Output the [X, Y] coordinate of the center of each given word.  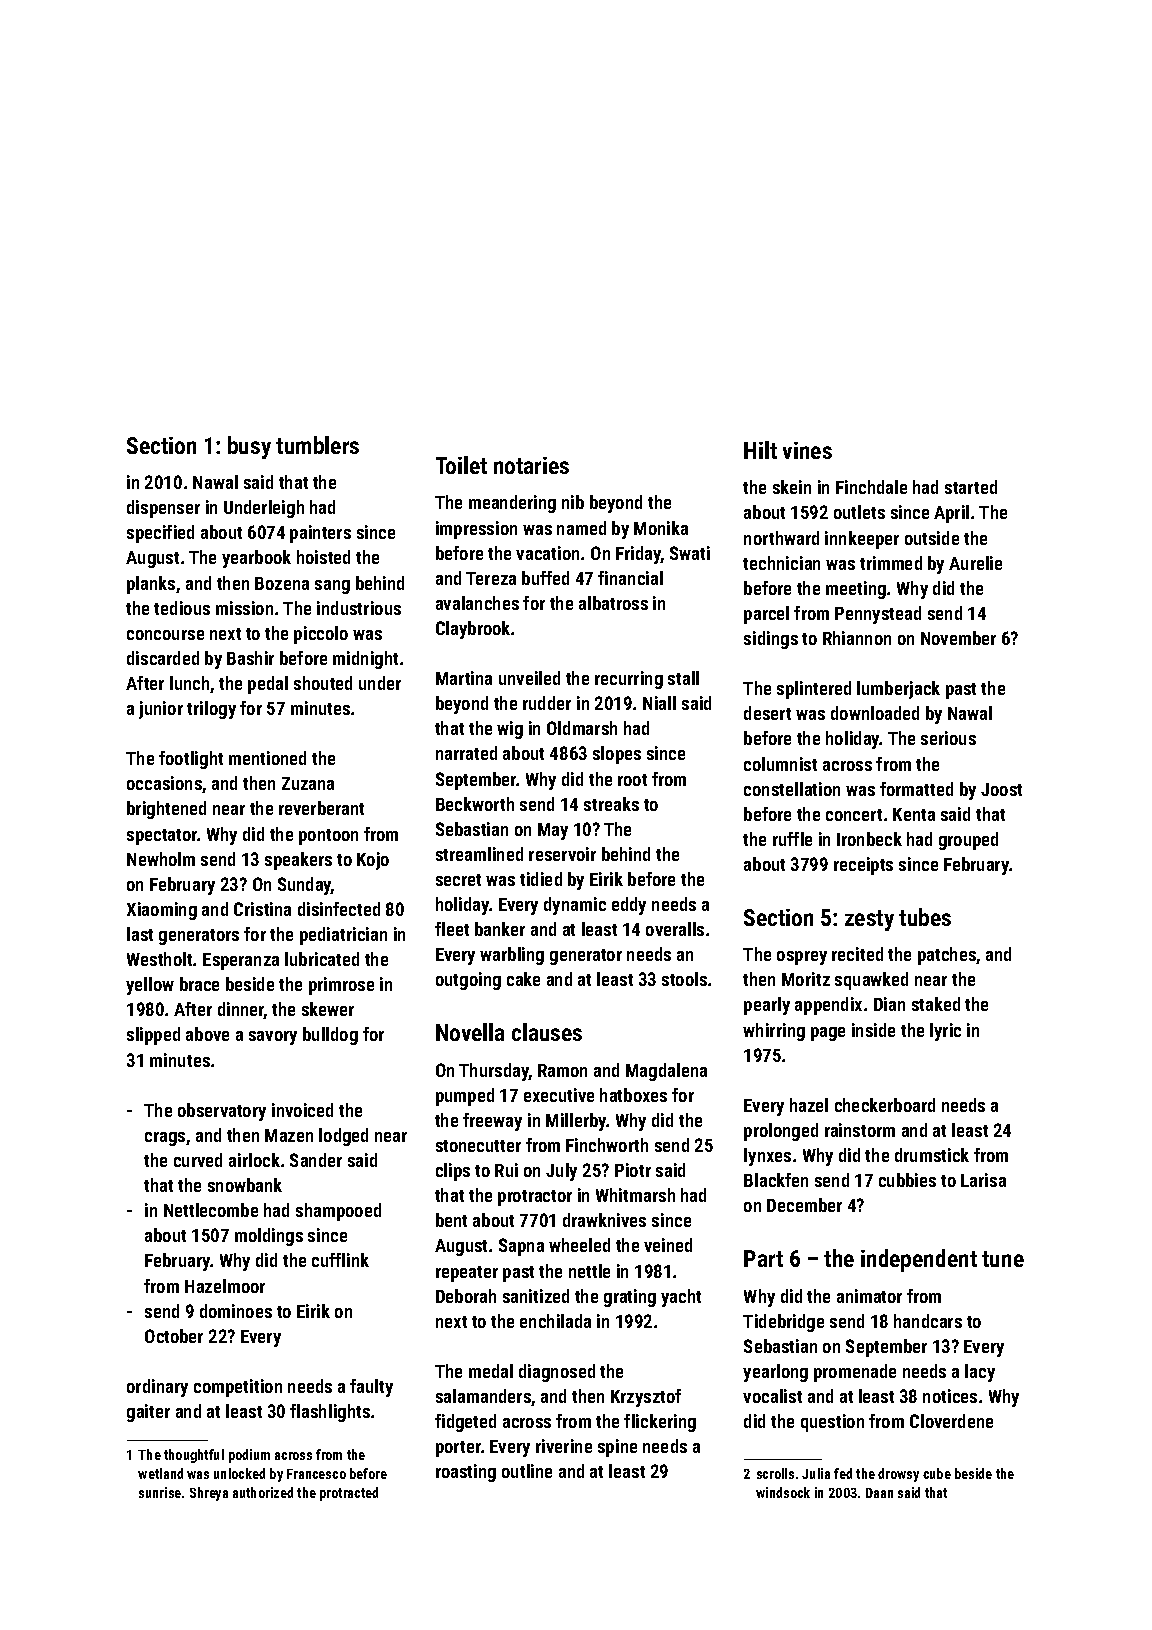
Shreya [209, 1494]
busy [249, 447]
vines [807, 450]
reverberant [321, 808]
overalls [675, 929]
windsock [783, 1492]
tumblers [317, 445]
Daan [879, 1493]
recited [857, 954]
